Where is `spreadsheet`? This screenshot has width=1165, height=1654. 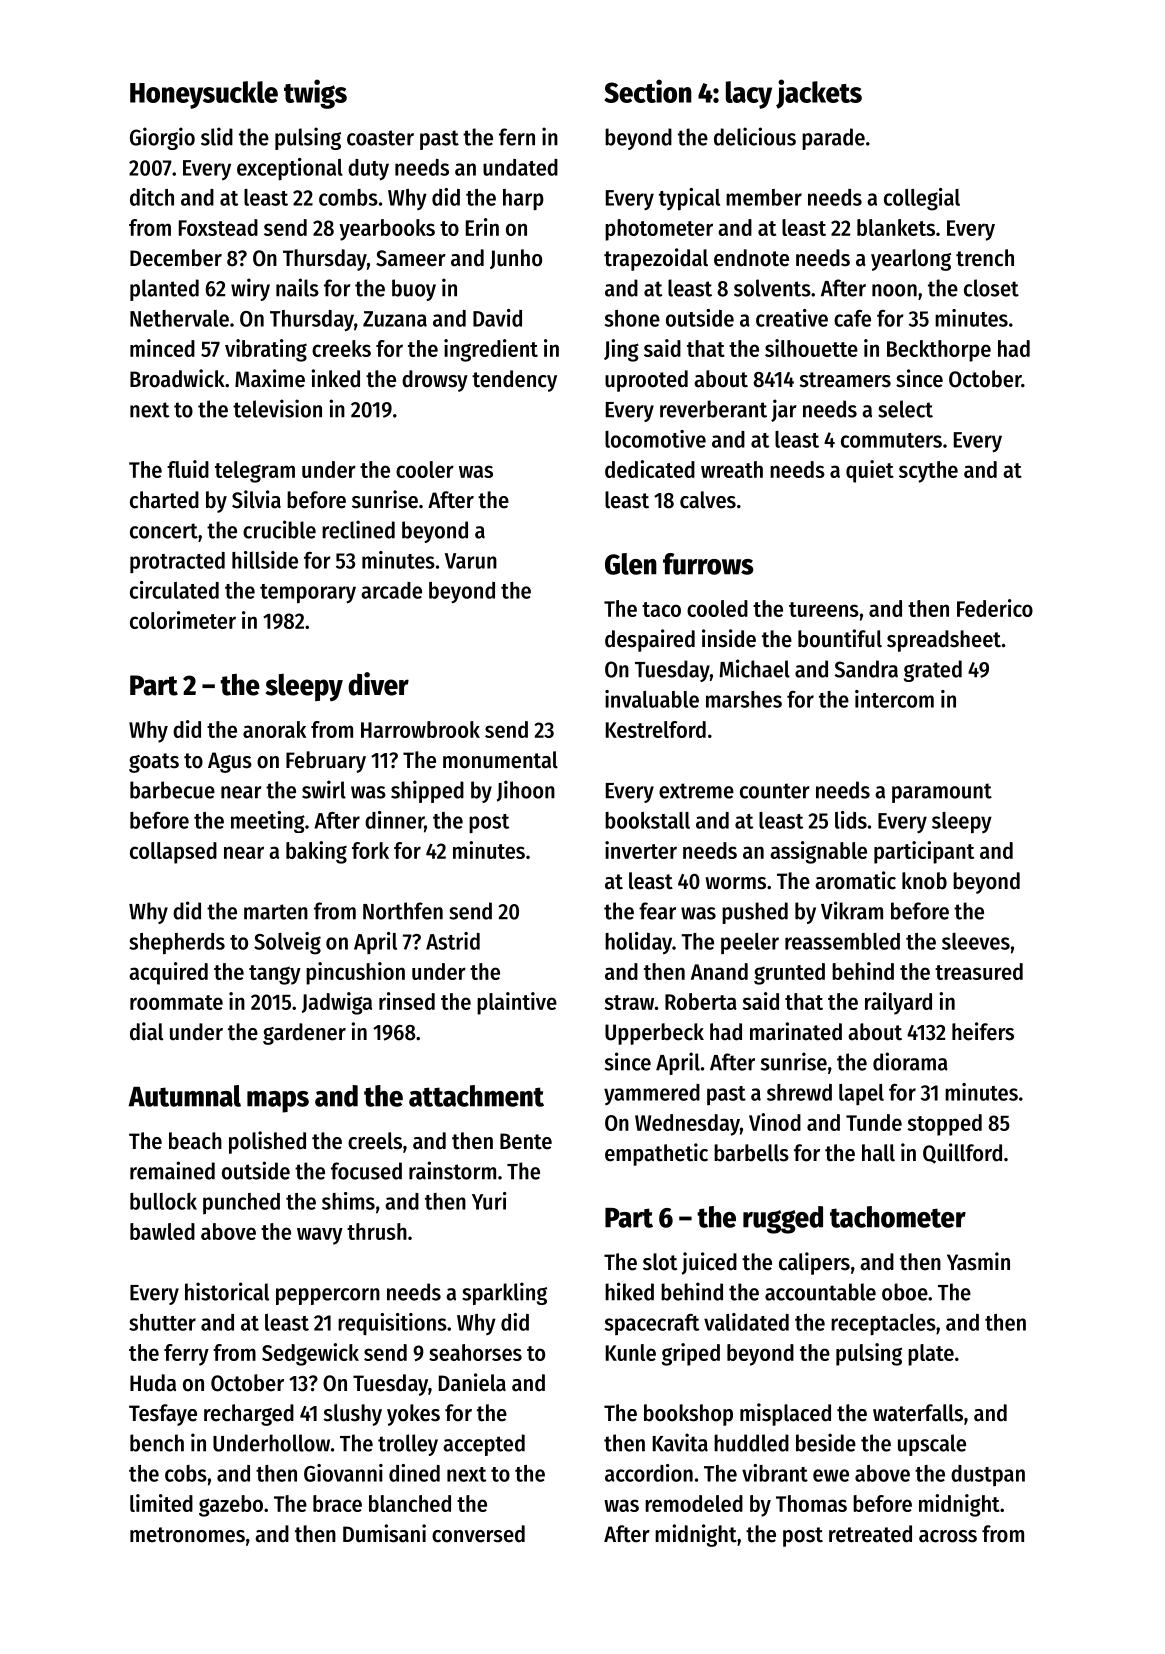
spreadsheet is located at coordinates (944, 641).
